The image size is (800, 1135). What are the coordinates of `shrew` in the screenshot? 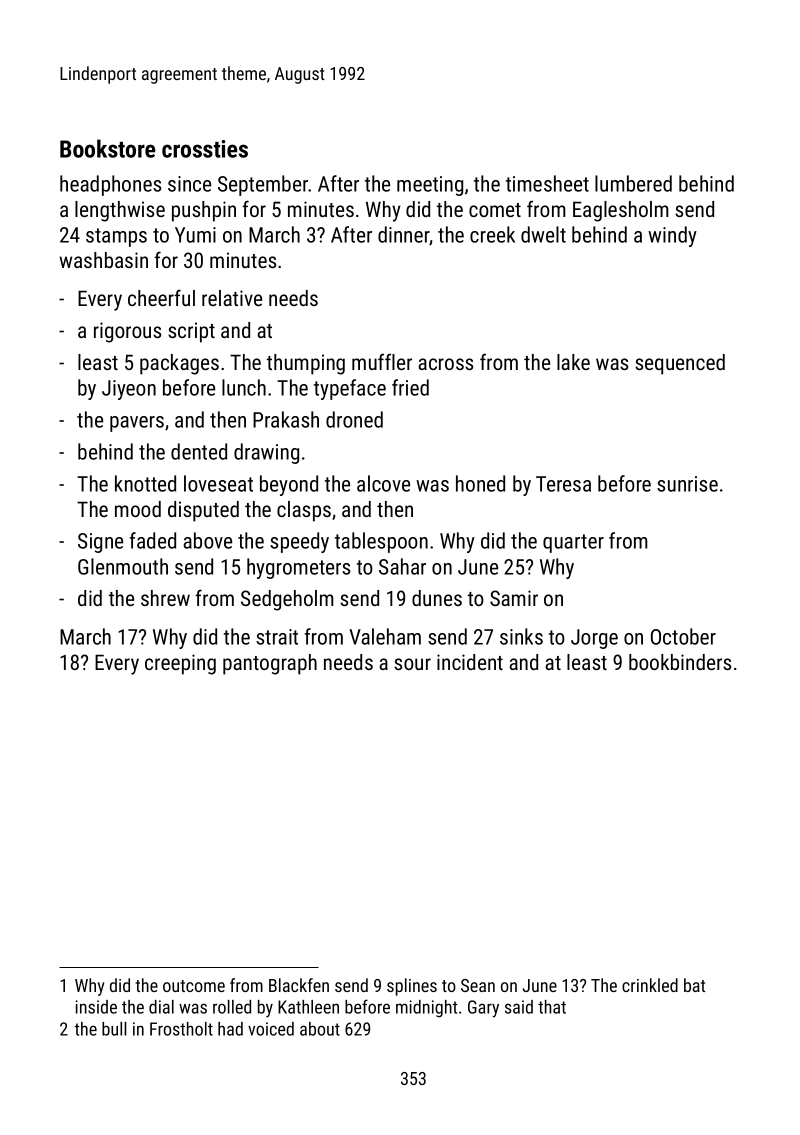 It's located at (165, 598).
